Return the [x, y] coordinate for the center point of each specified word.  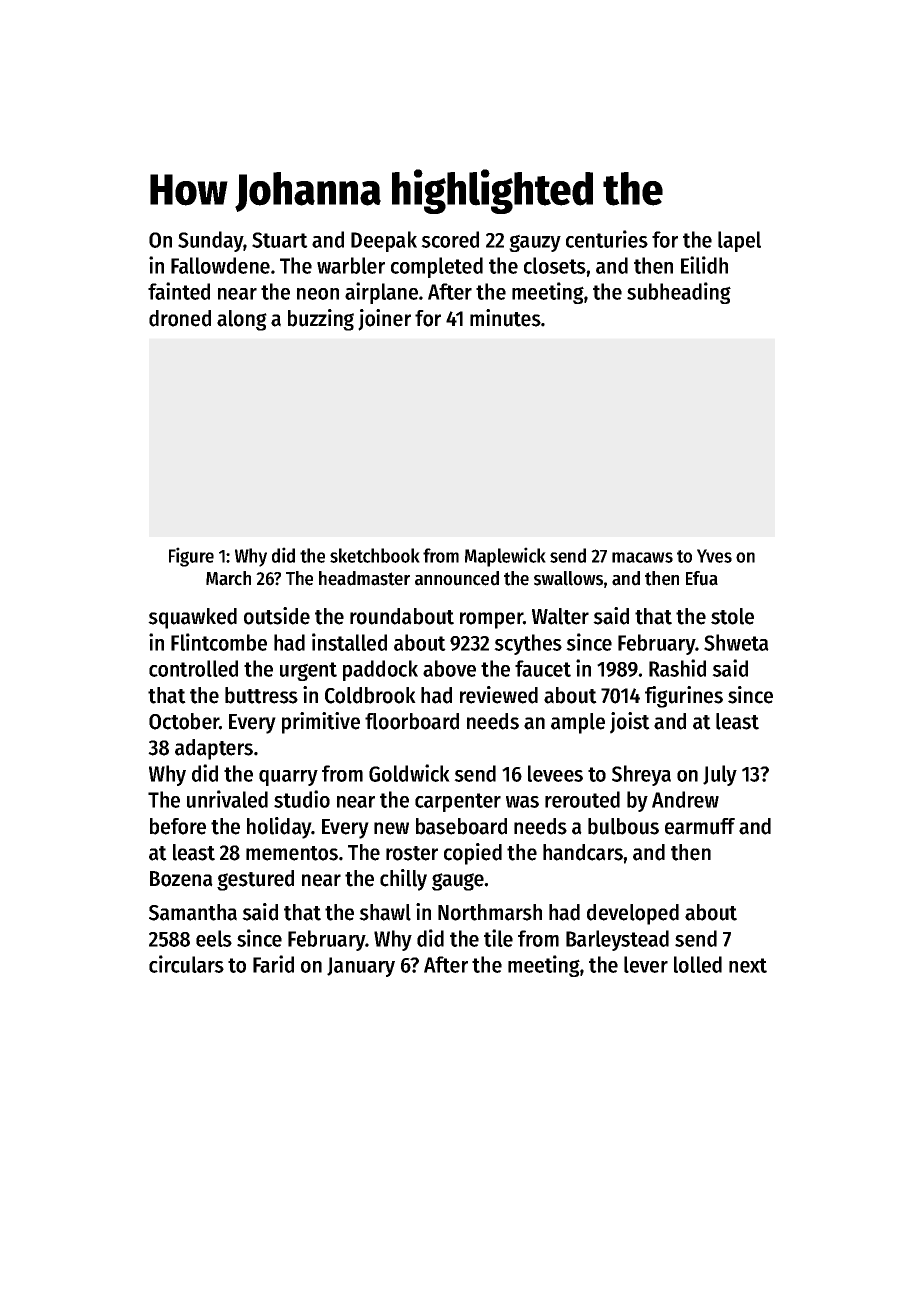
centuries [607, 239]
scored [450, 239]
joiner [384, 320]
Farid [273, 964]
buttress [261, 695]
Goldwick [409, 773]
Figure [191, 557]
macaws [642, 557]
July [720, 775]
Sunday [210, 241]
